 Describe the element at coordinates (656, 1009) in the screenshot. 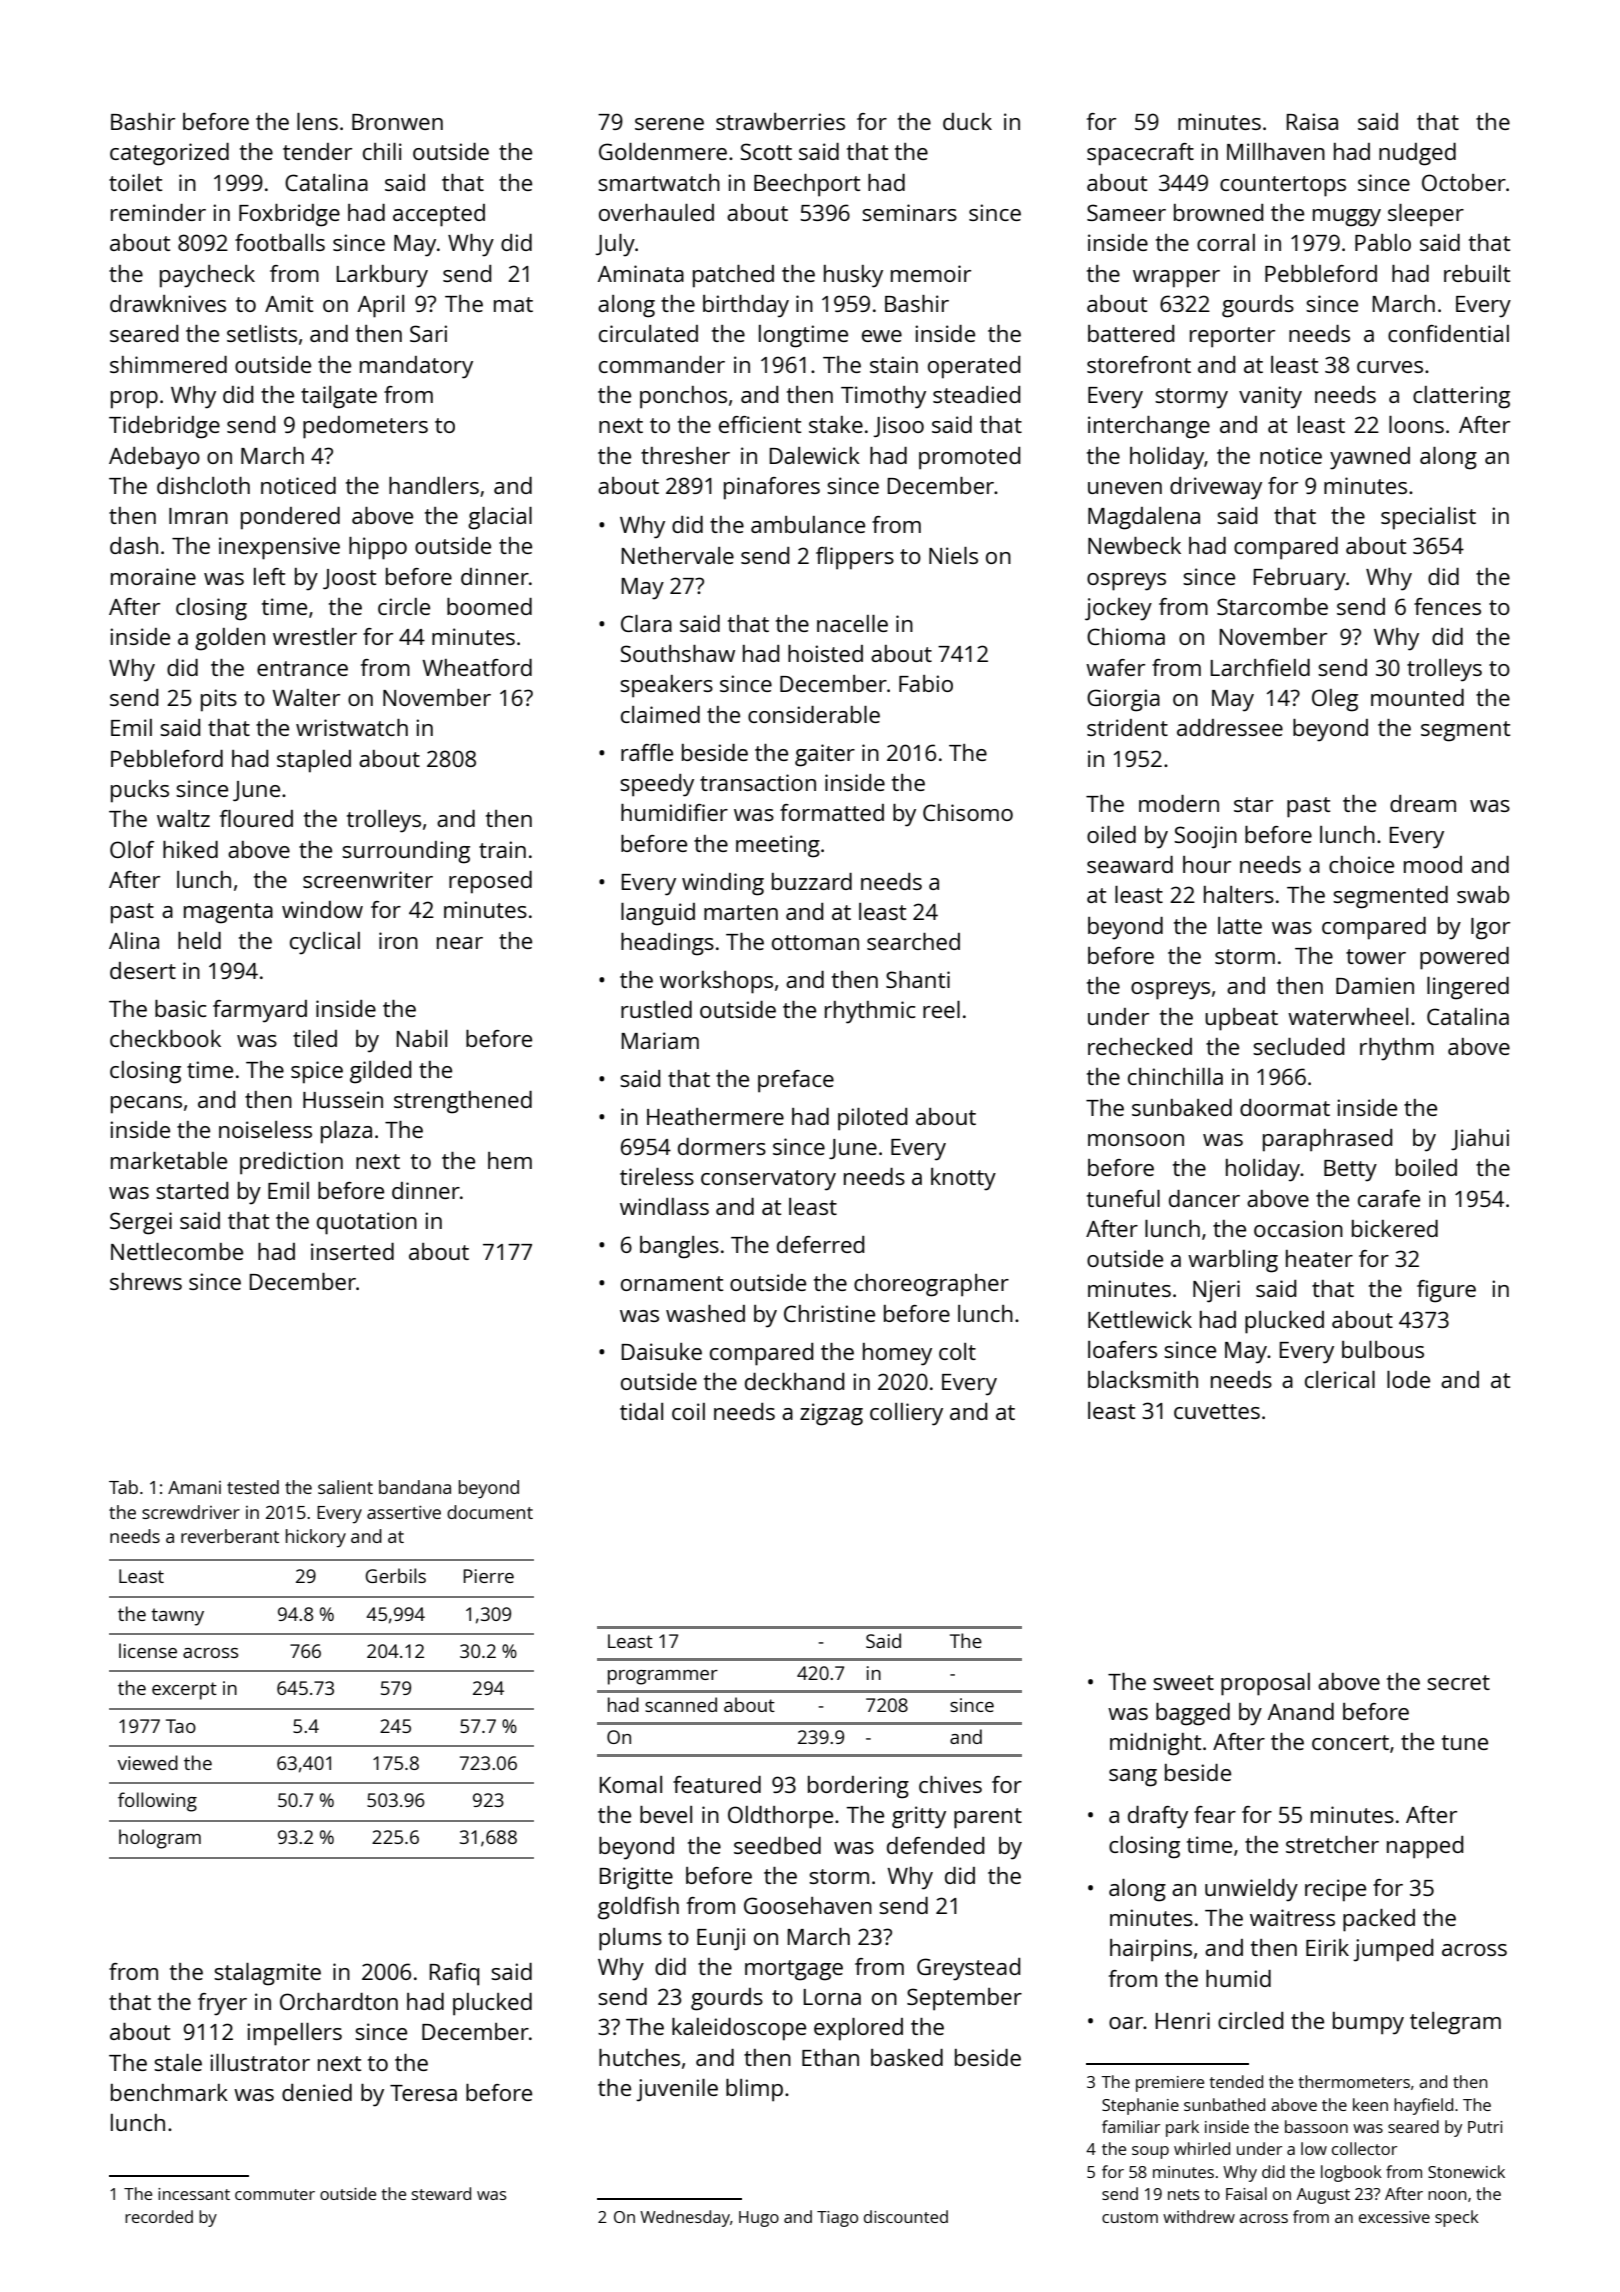

I see `rustled` at that location.
